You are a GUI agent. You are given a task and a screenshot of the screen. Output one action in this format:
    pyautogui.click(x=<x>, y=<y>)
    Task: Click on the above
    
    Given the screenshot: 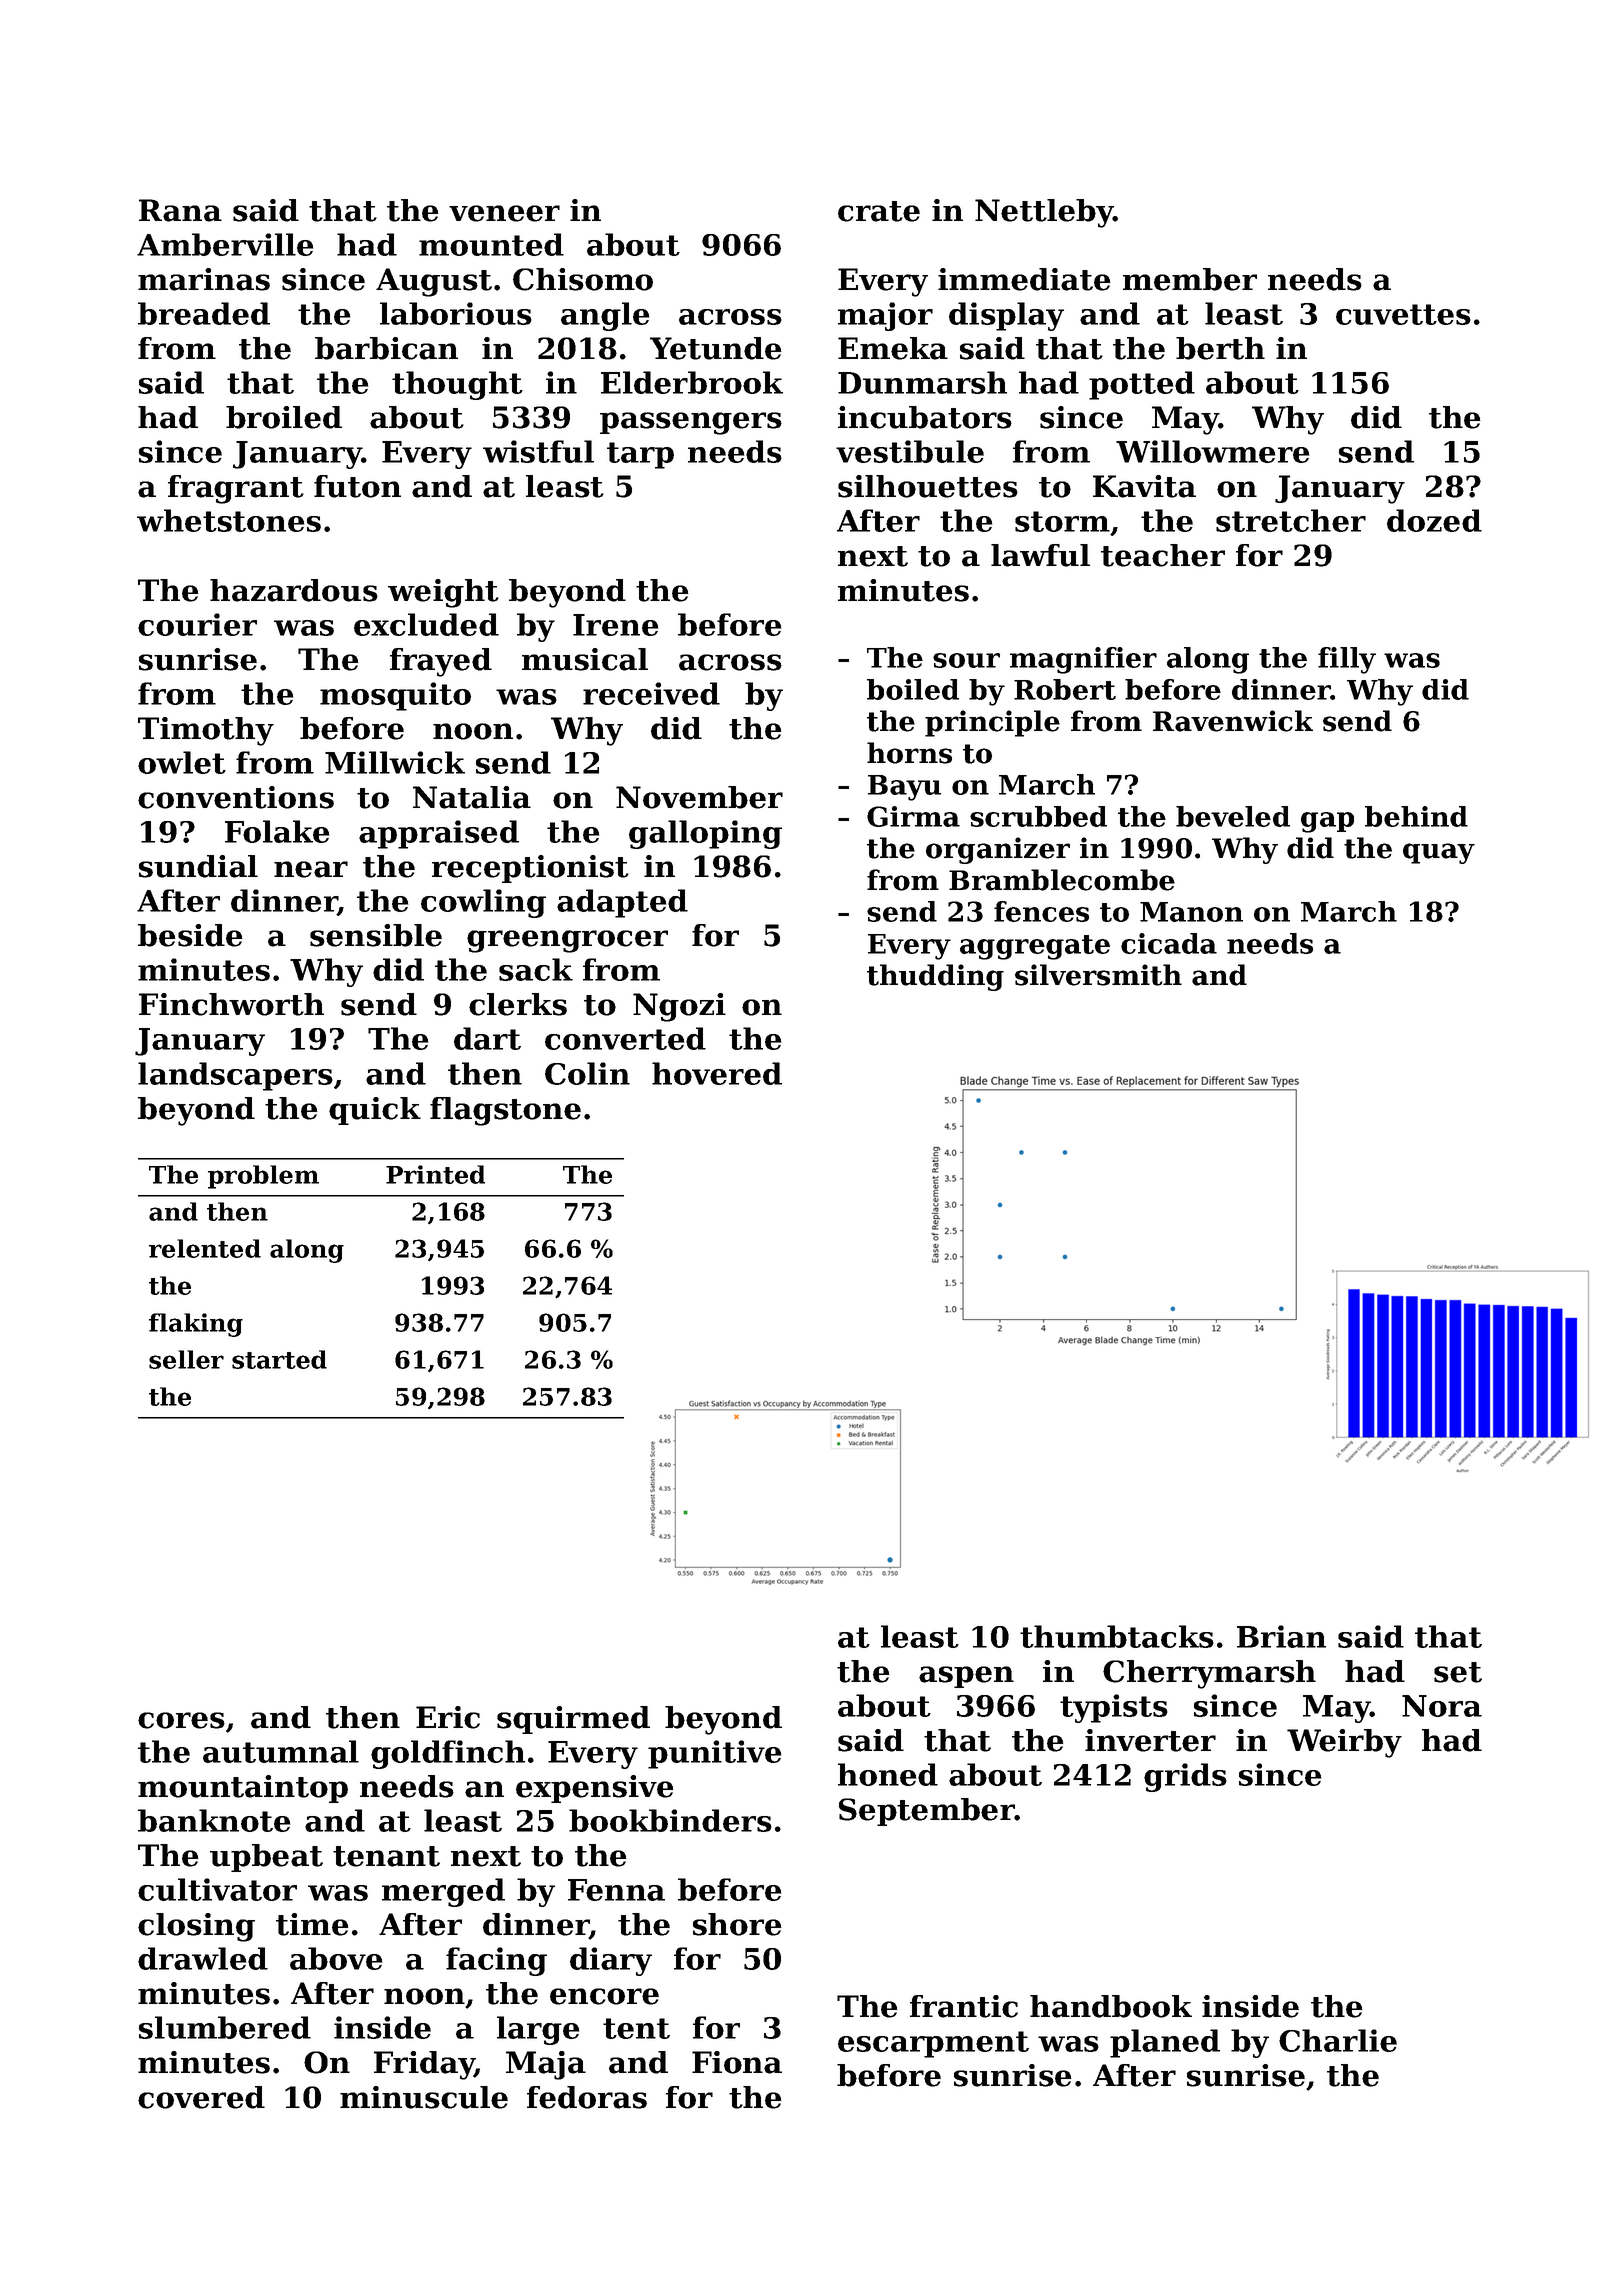 What is the action you would take?
    pyautogui.click(x=336, y=1958)
